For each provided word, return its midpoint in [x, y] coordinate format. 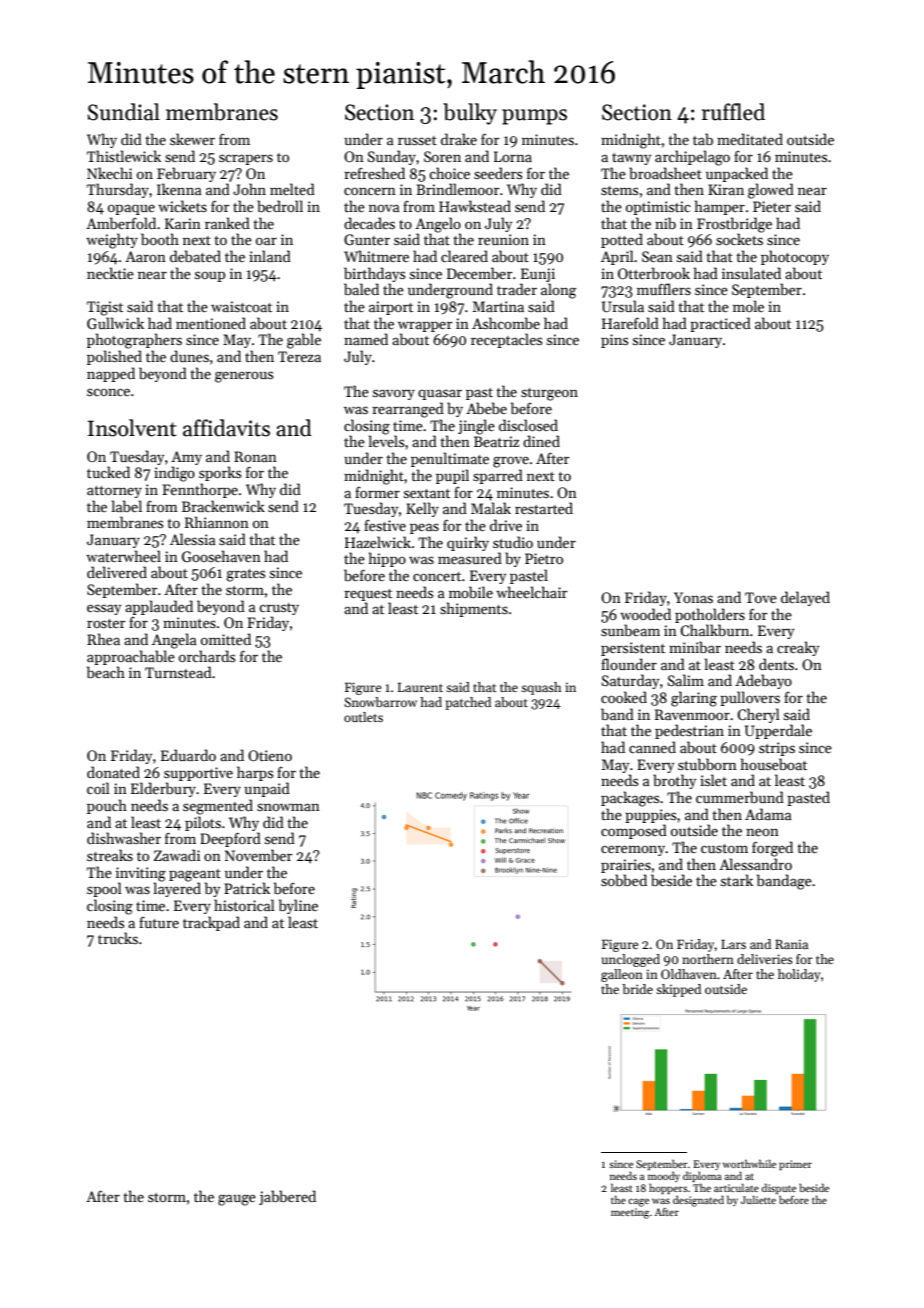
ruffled [733, 112]
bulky [470, 114]
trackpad [211, 923]
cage [638, 1202]
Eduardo [188, 755]
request [368, 595]
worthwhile [749, 1163]
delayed [805, 598]
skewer [192, 139]
